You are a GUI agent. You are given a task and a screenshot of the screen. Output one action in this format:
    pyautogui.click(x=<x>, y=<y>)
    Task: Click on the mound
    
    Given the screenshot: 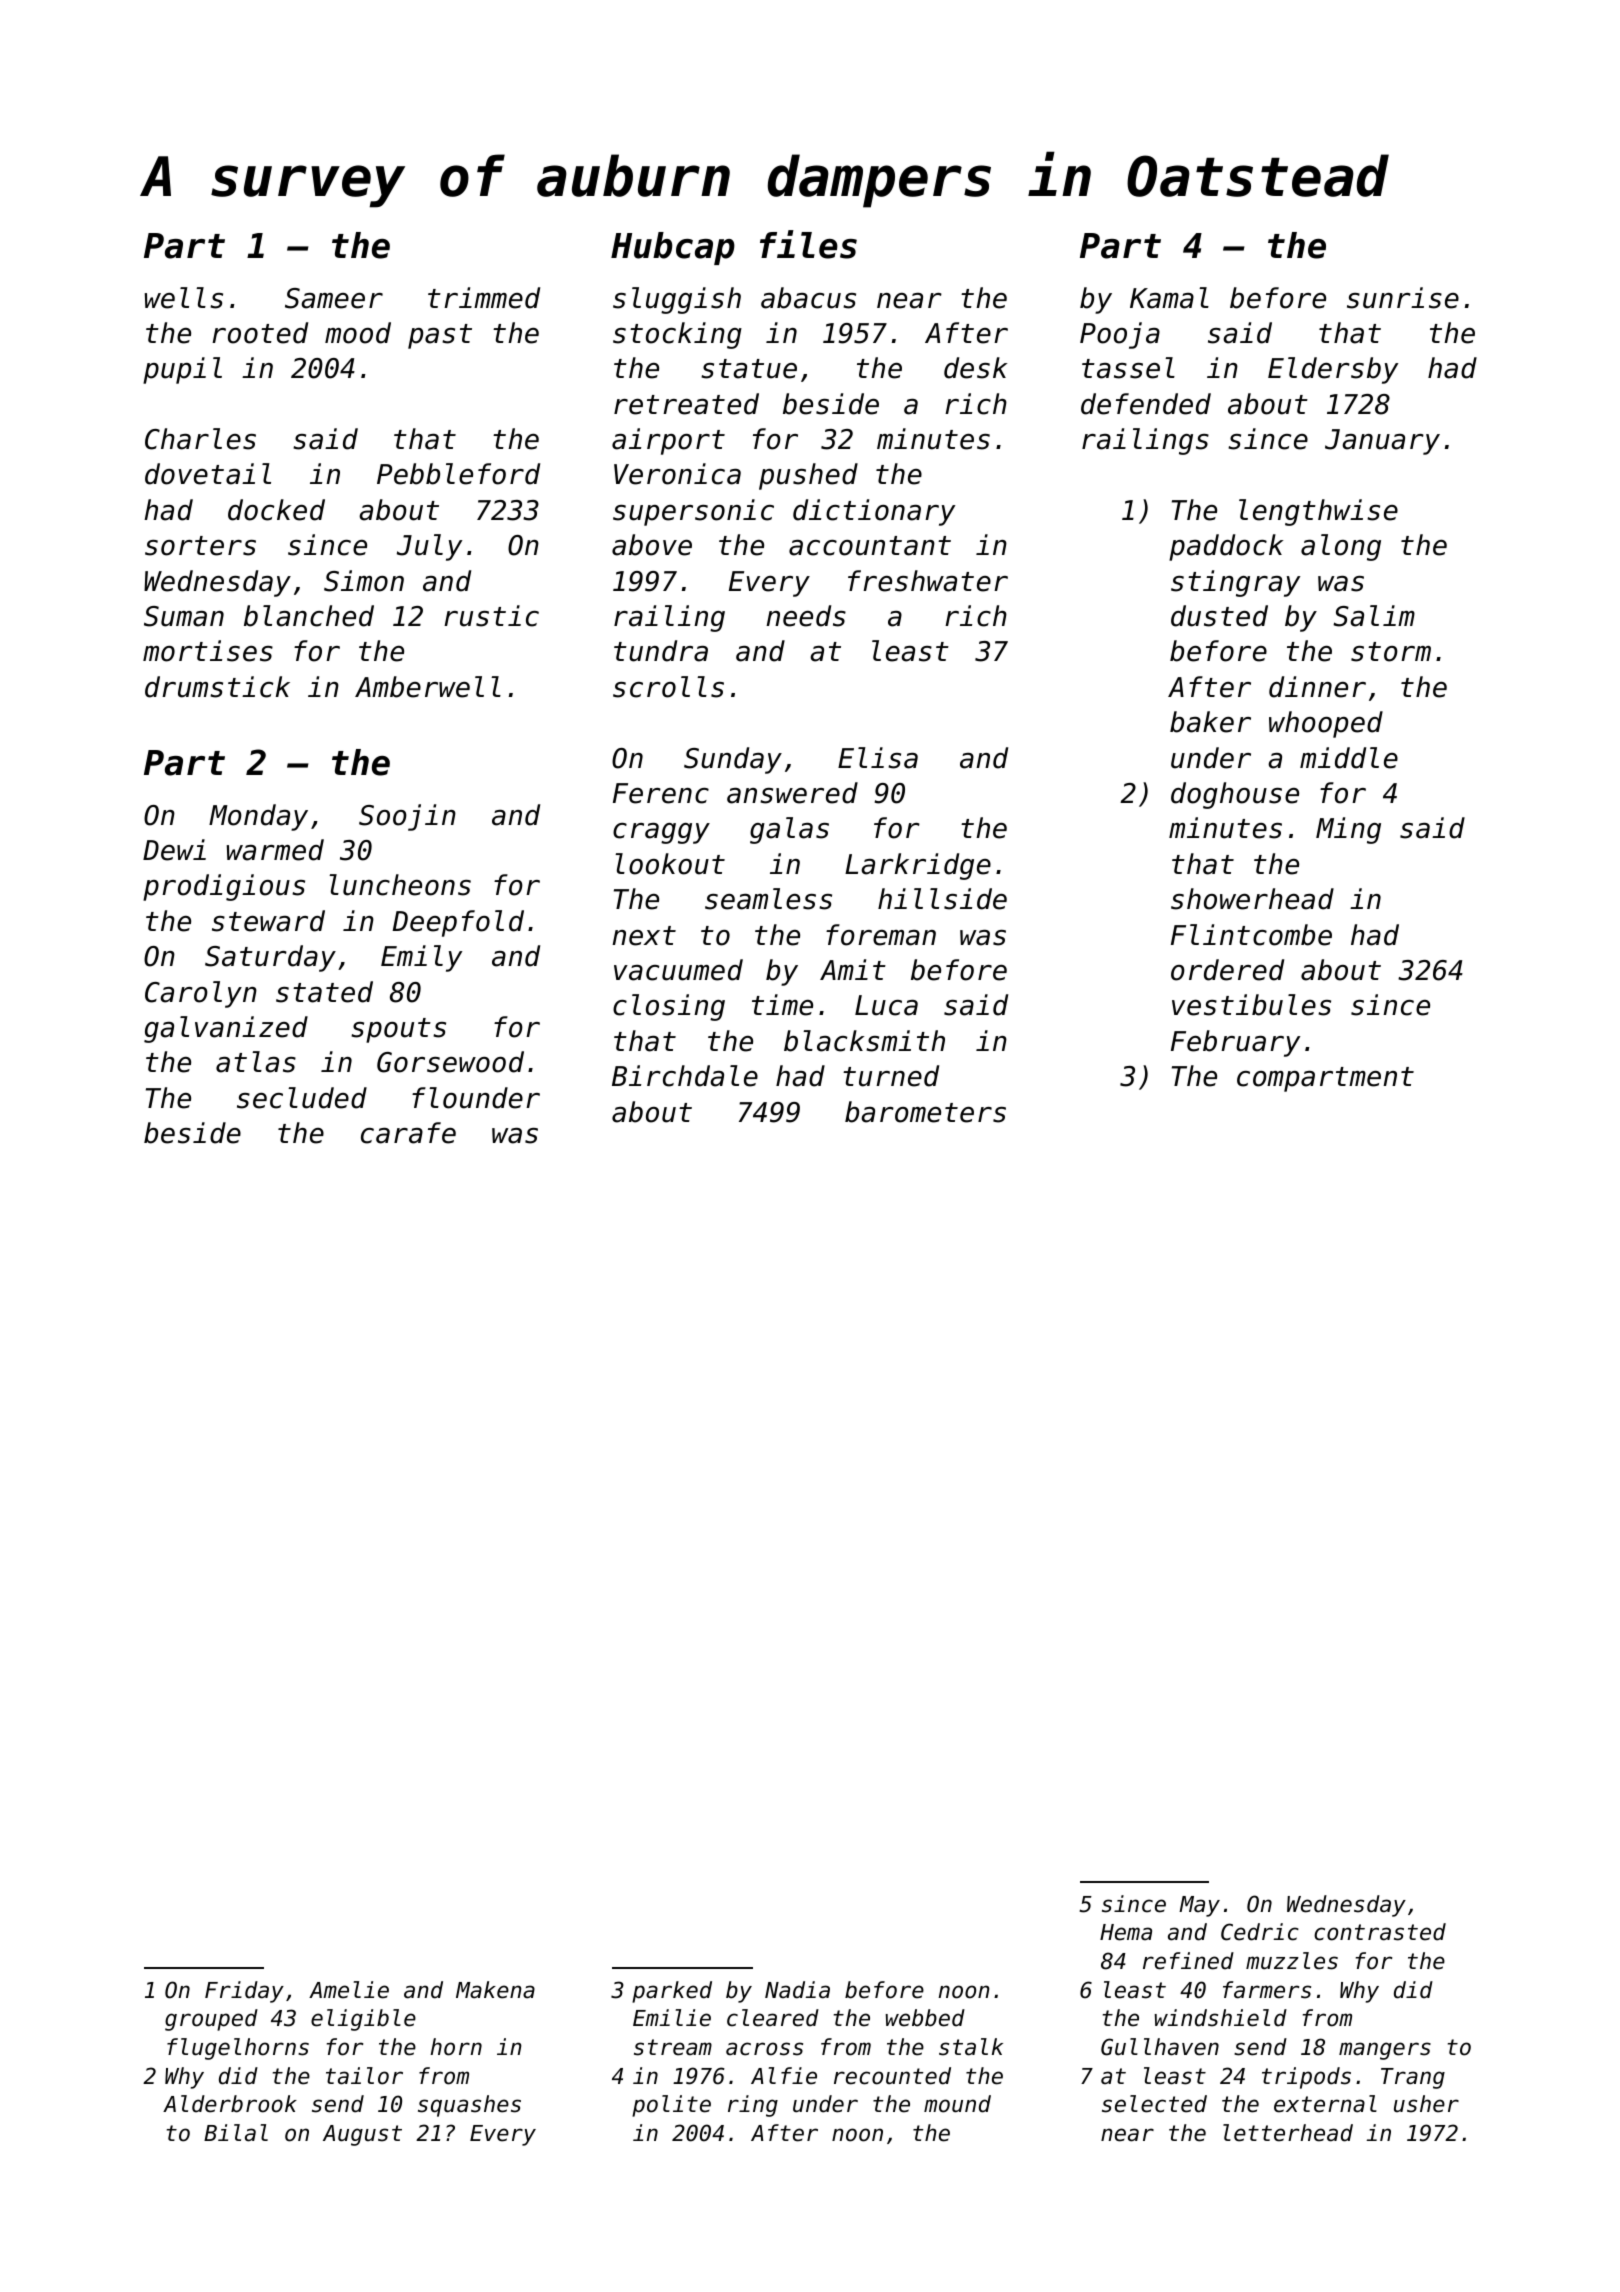 What is the action you would take?
    pyautogui.click(x=957, y=2104)
